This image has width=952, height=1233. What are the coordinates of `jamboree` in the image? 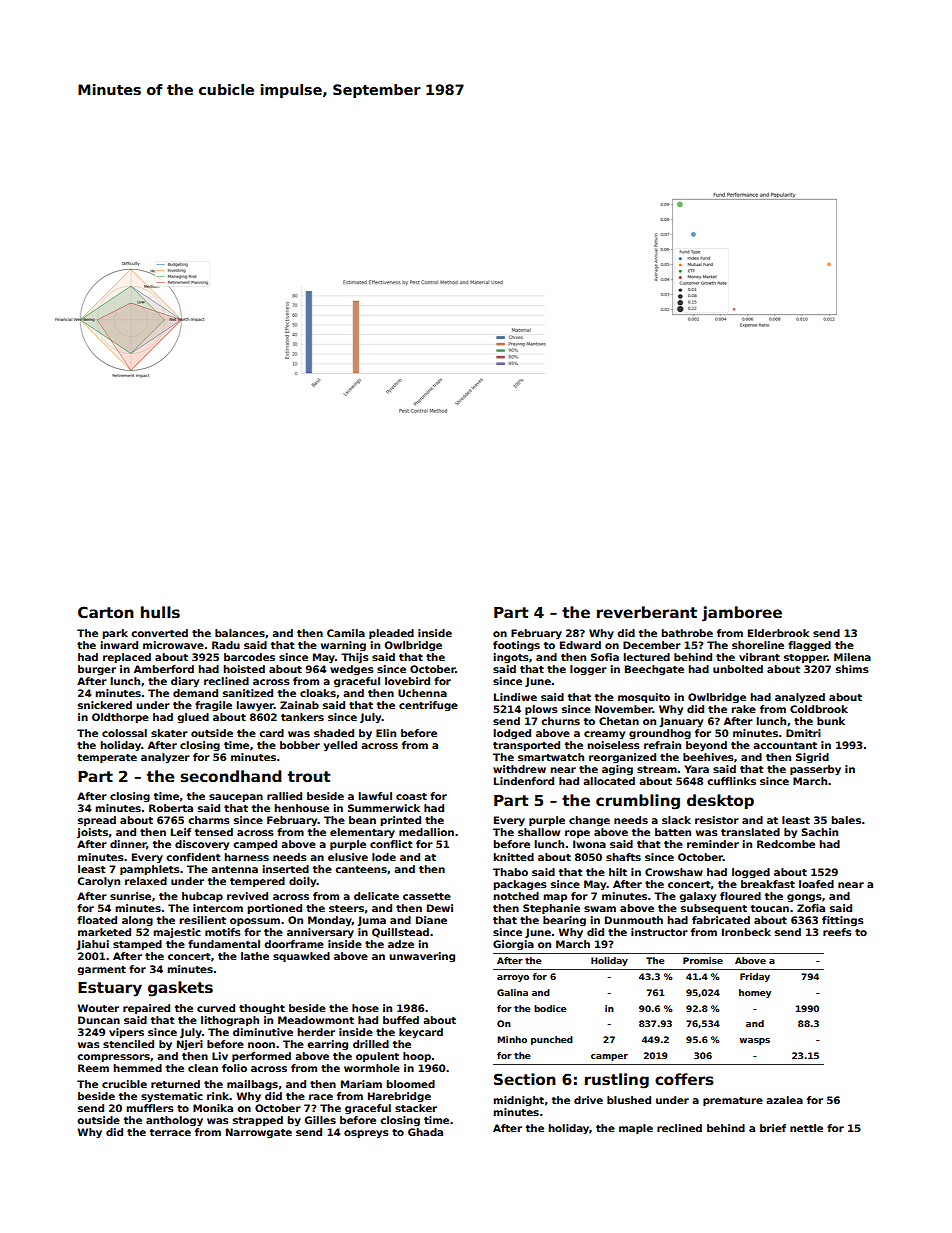 It's located at (742, 614).
